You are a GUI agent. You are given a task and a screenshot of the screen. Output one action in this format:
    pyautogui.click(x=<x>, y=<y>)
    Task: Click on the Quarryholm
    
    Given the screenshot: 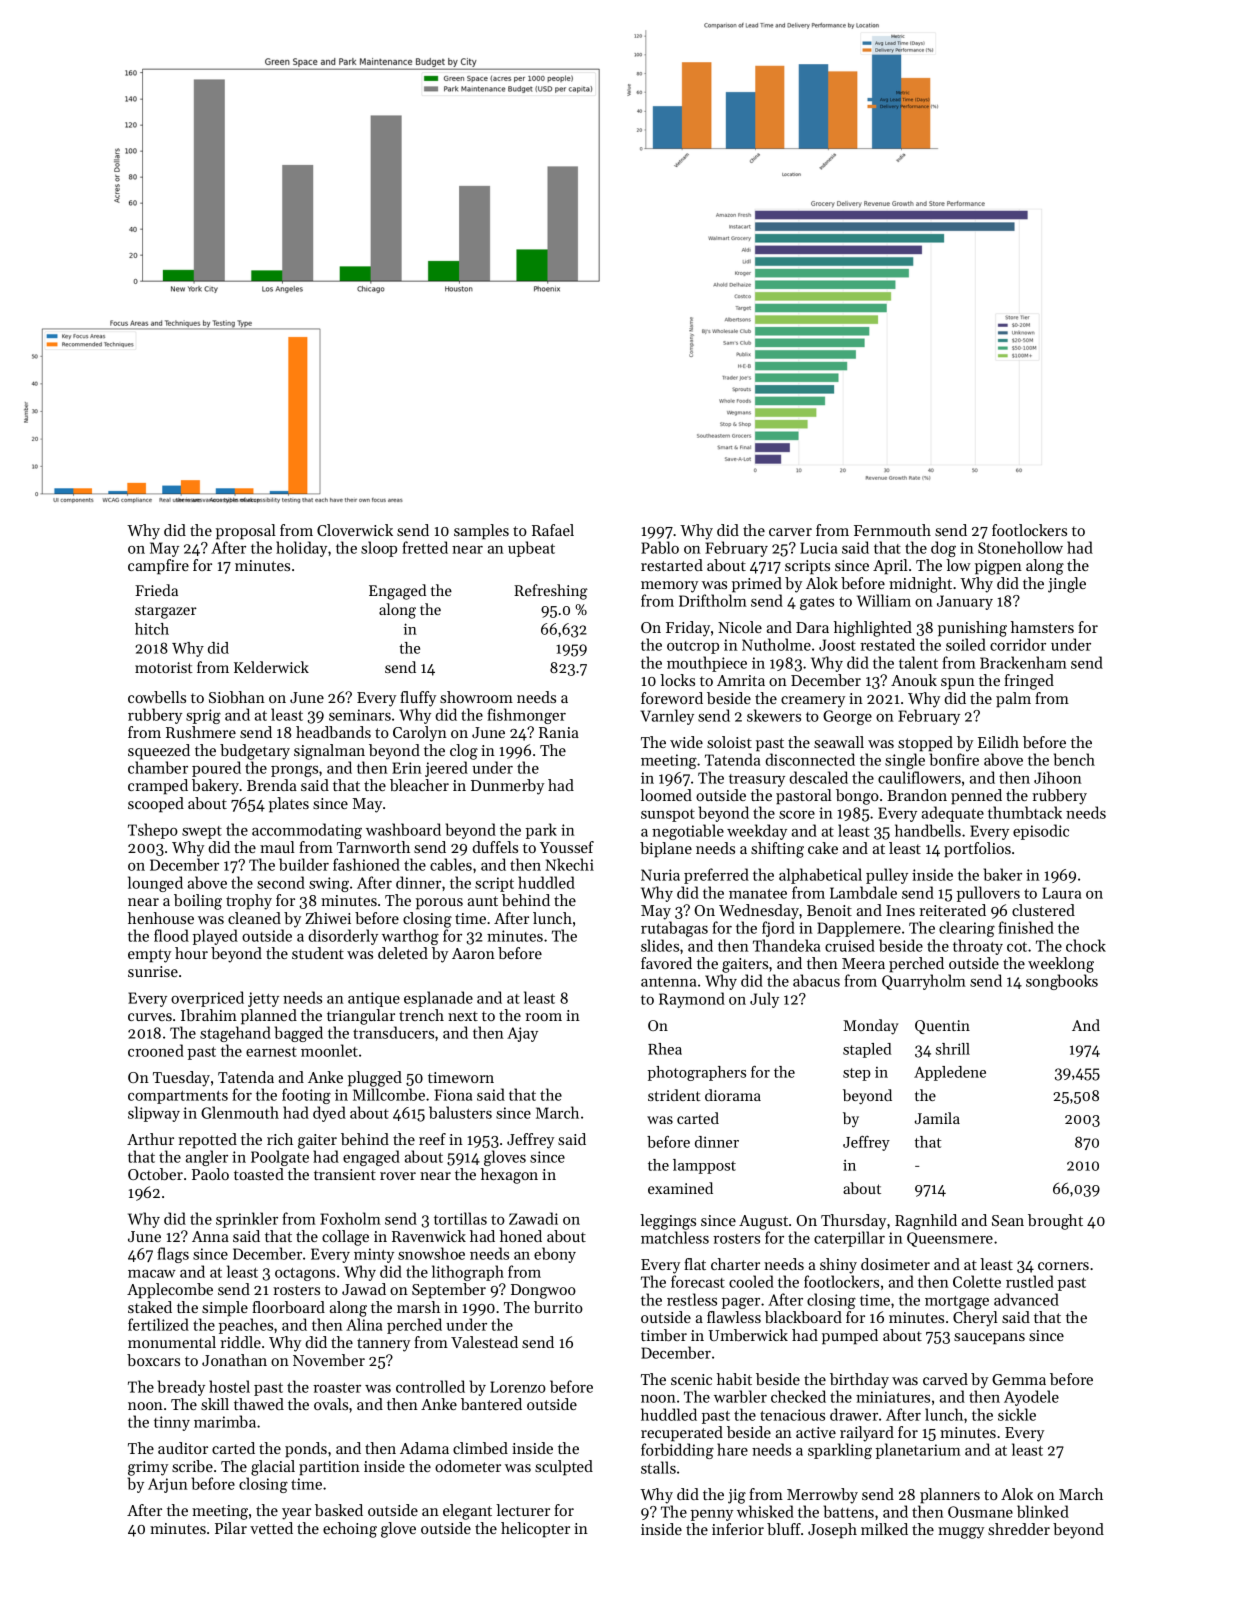 What is the action you would take?
    pyautogui.click(x=924, y=982)
